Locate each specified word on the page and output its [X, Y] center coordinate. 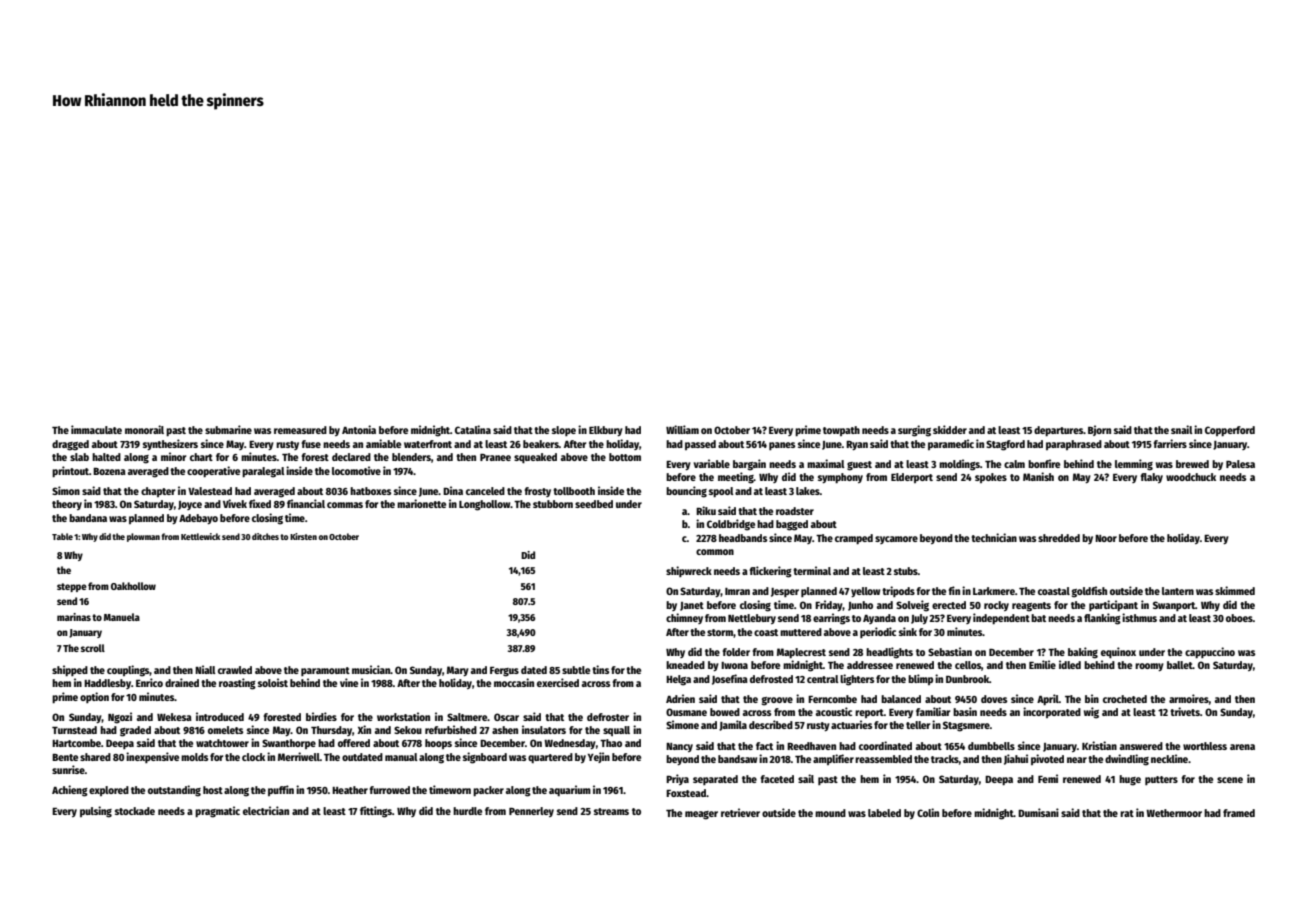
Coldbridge [731, 525]
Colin [928, 812]
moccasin [514, 682]
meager [701, 815]
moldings [959, 465]
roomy [1149, 667]
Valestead [210, 491]
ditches [265, 536]
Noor [1106, 538]
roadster [795, 511]
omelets [225, 730]
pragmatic [217, 812]
